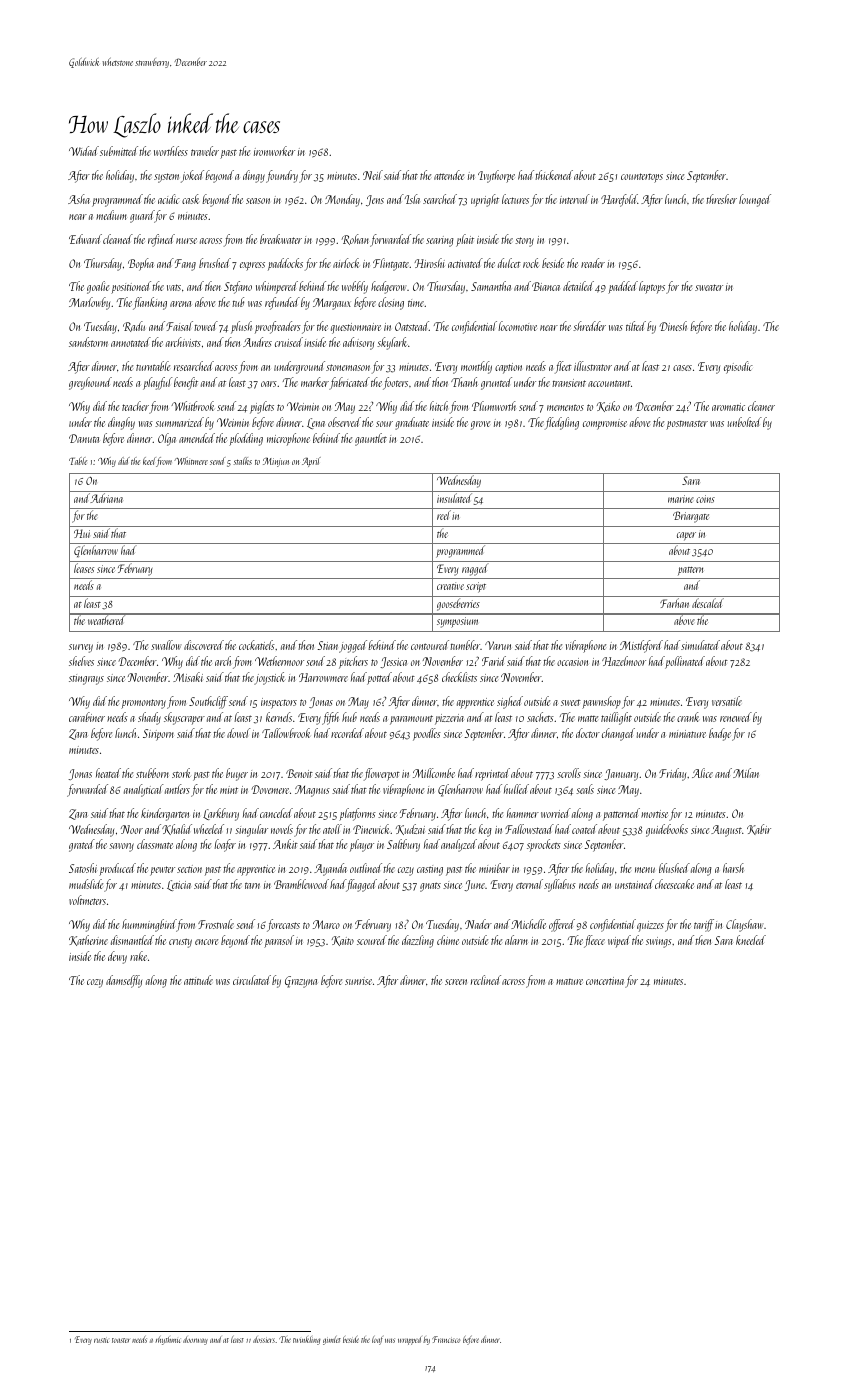 The height and width of the page is (1400, 849). I want to click on flowerpot, so click(382, 774).
